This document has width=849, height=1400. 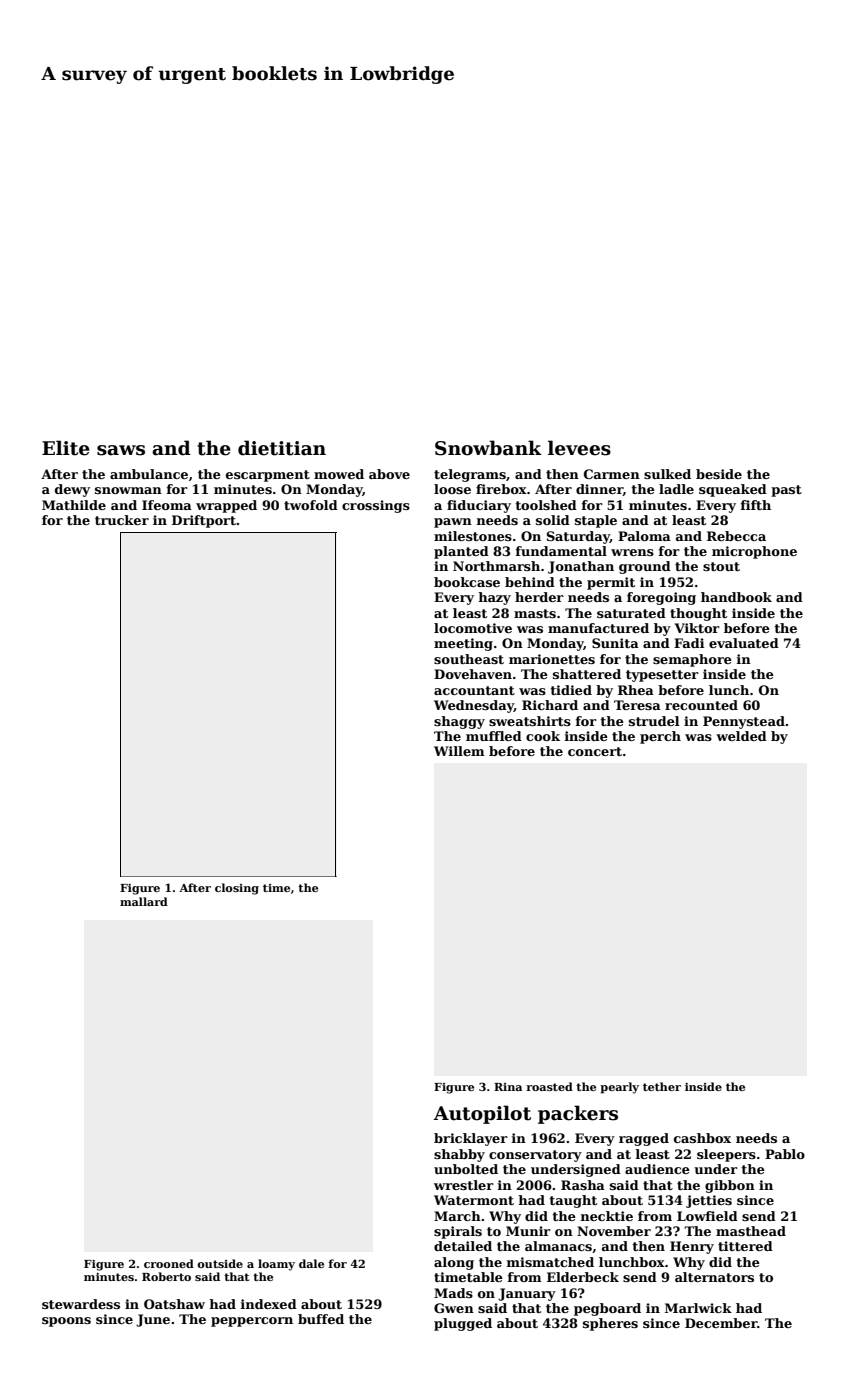 I want to click on mallard, so click(x=144, y=901).
